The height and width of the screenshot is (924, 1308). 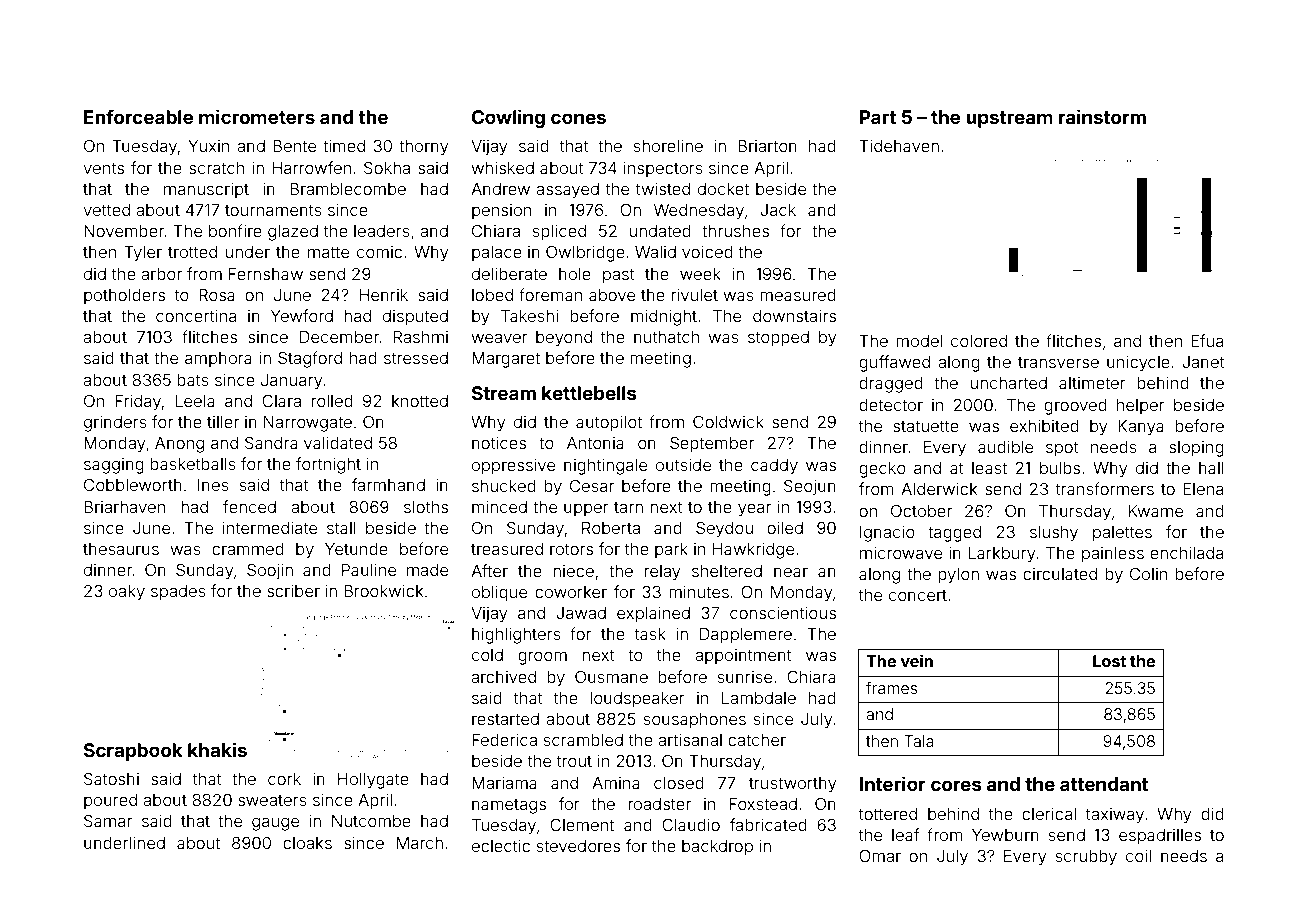 What do you see at coordinates (919, 741) in the screenshot?
I see `Tala` at bounding box center [919, 741].
